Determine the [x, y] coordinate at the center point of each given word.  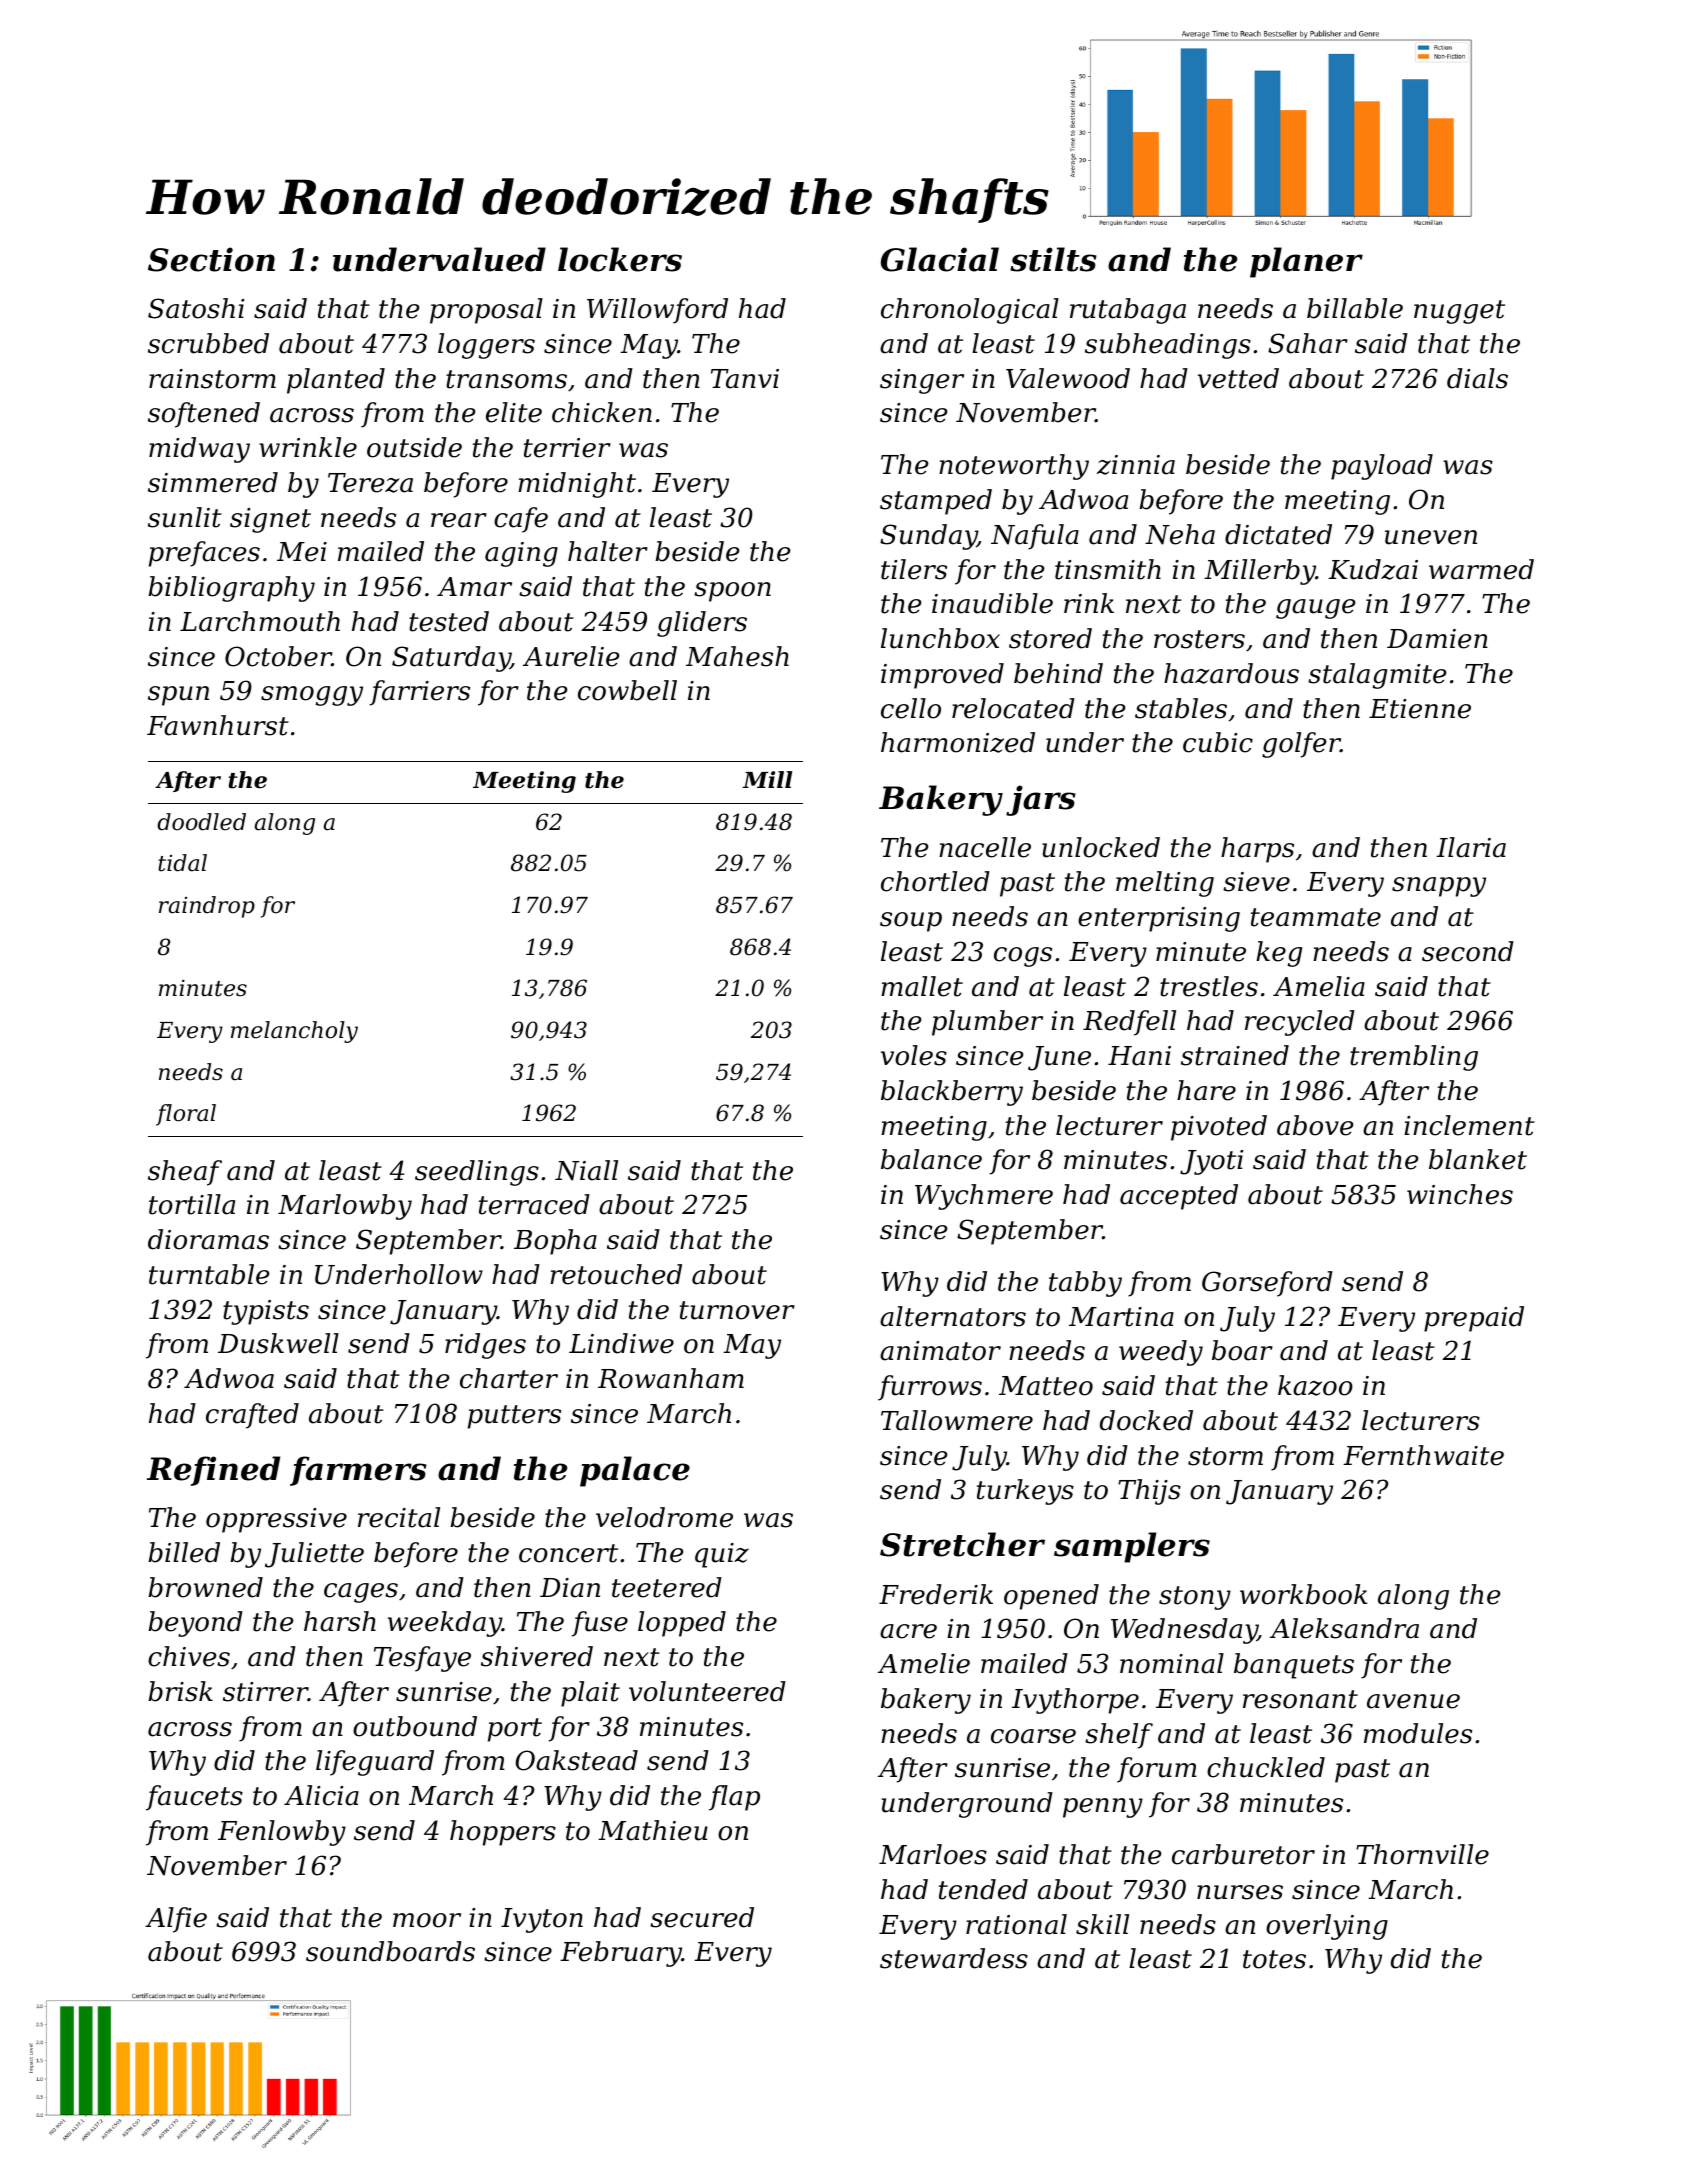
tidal [182, 863]
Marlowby [345, 1207]
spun [178, 696]
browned [205, 1587]
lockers [620, 259]
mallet [922, 986]
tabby [1085, 1284]
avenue [1413, 1701]
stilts [1053, 259]
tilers [914, 569]
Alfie [176, 1920]
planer [1306, 262]
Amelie [924, 1663]
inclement [1469, 1125]
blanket [1478, 1159]
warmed [1481, 569]
